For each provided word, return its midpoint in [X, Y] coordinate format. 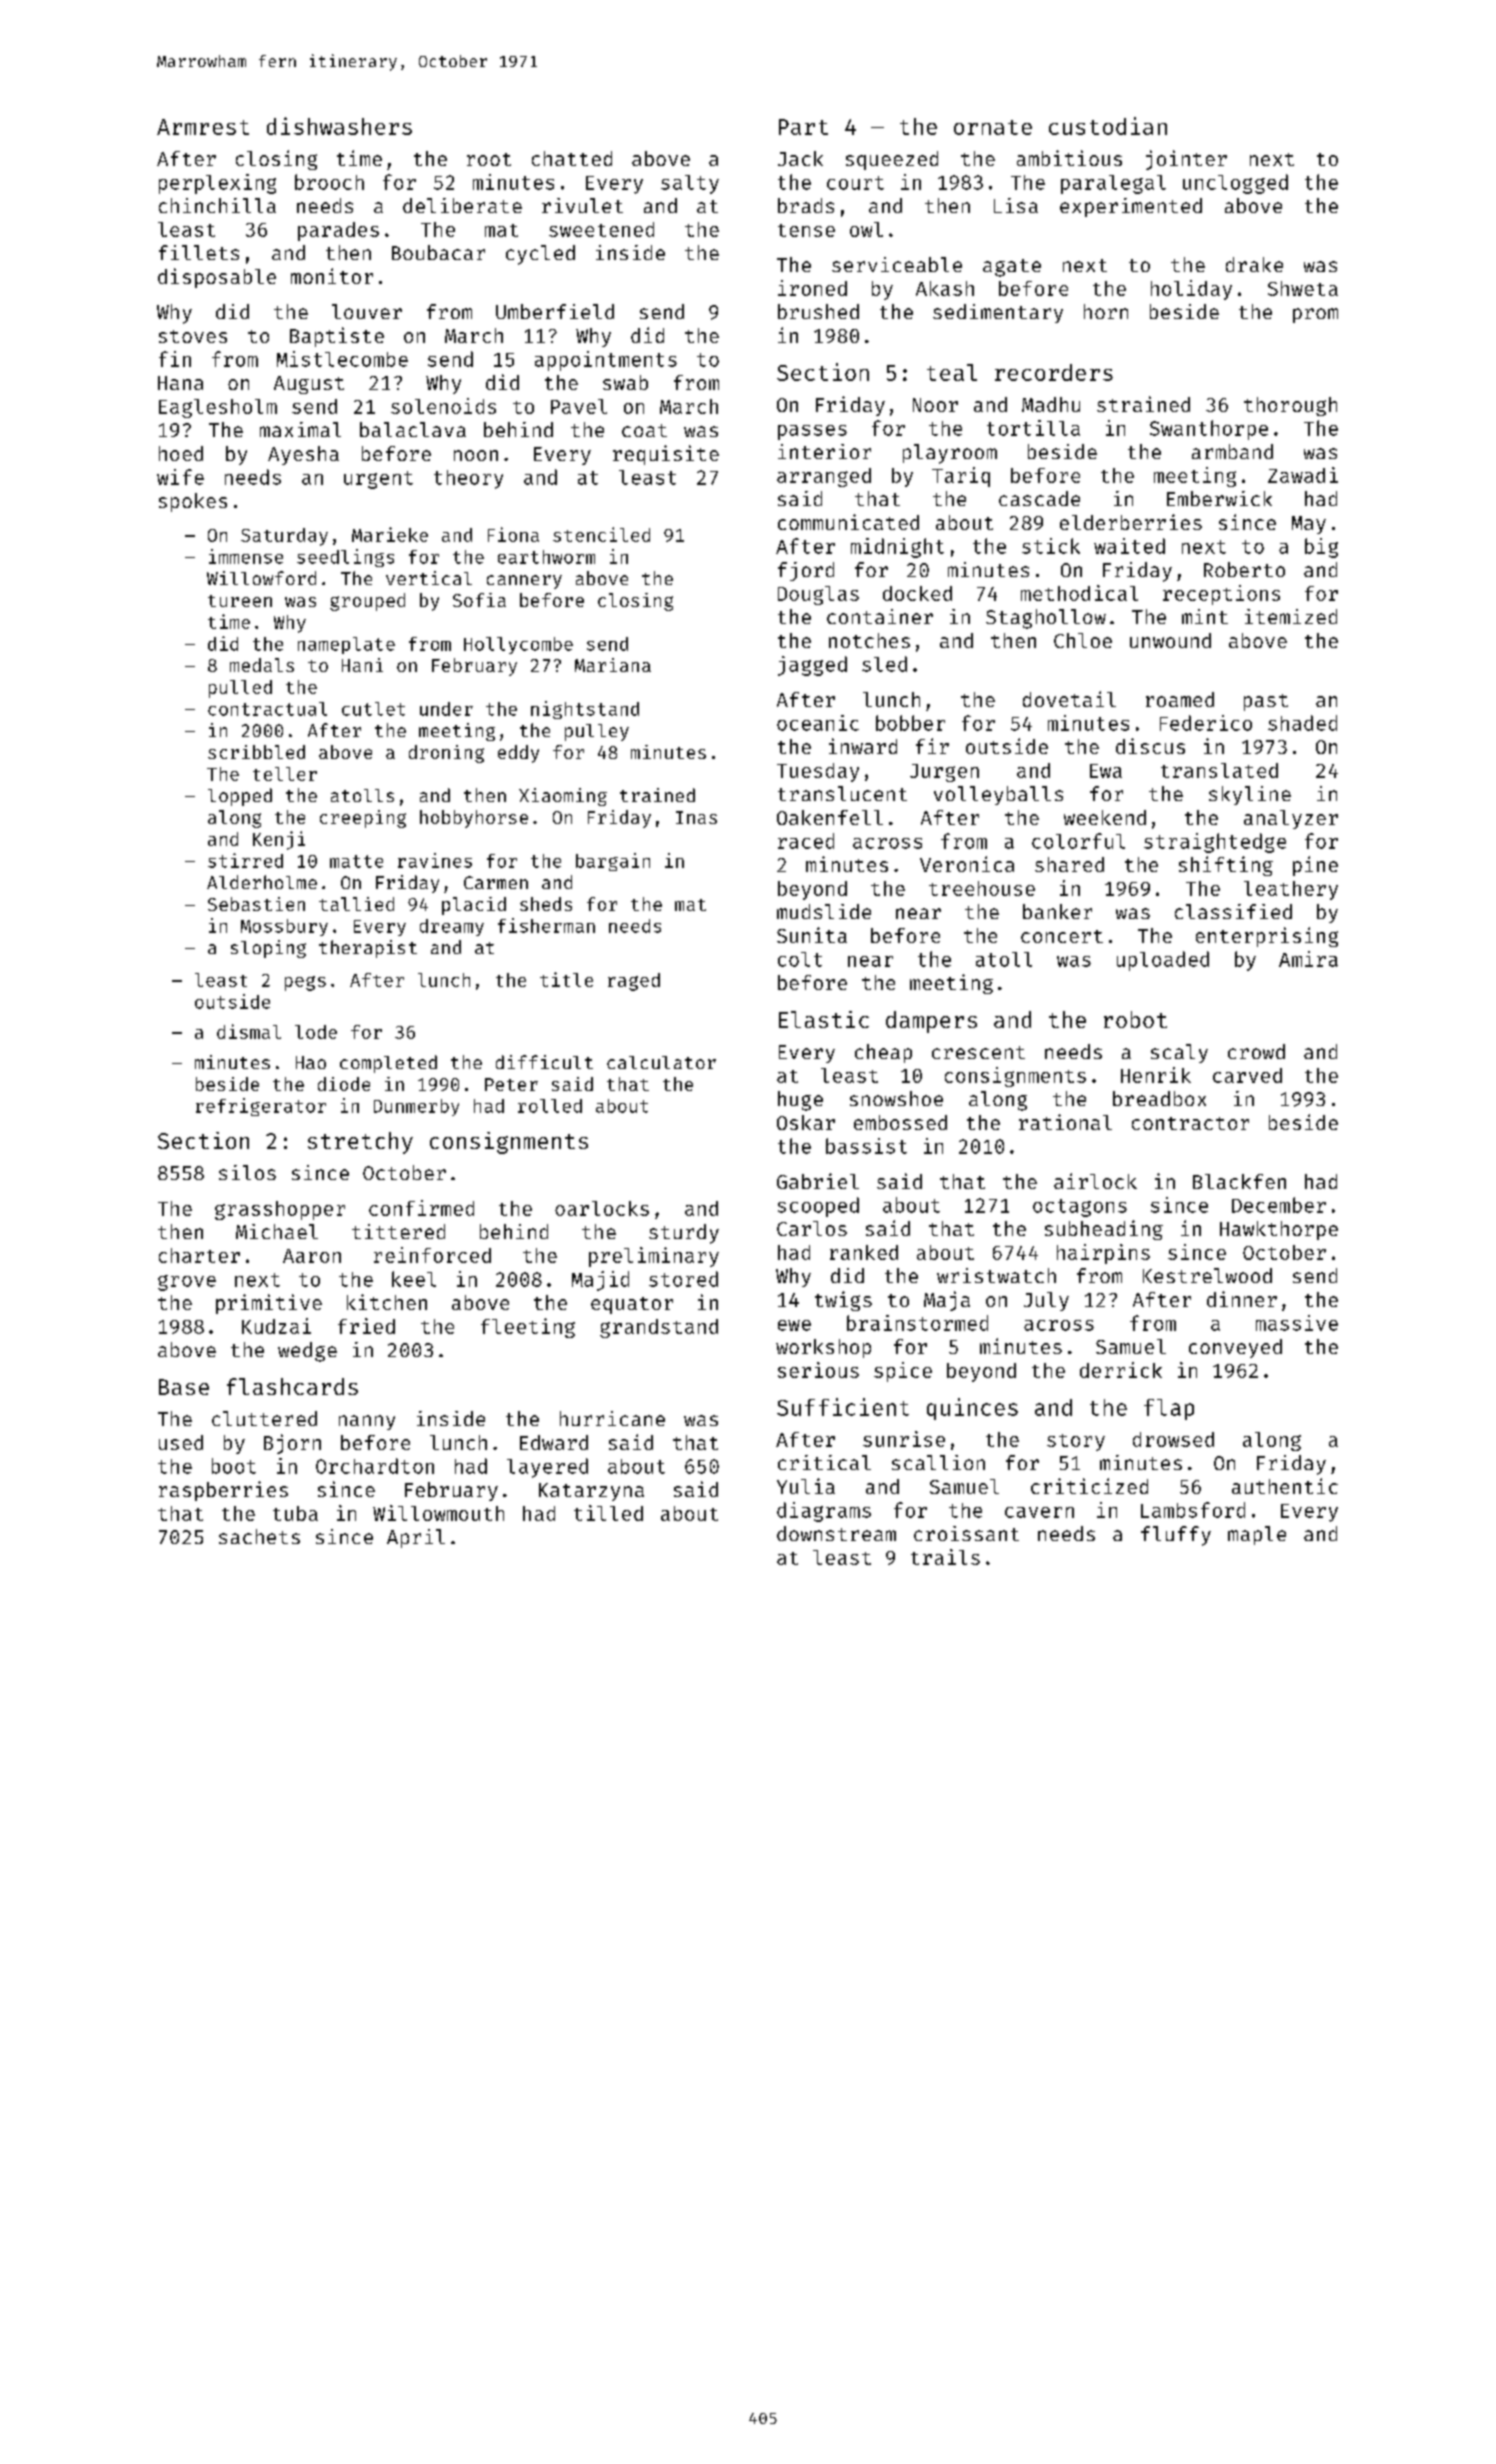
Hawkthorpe [1279, 1230]
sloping [268, 949]
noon [476, 455]
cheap [883, 1053]
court [855, 183]
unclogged [1235, 184]
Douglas [818, 595]
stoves [193, 336]
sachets [259, 1536]
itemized [1291, 616]
